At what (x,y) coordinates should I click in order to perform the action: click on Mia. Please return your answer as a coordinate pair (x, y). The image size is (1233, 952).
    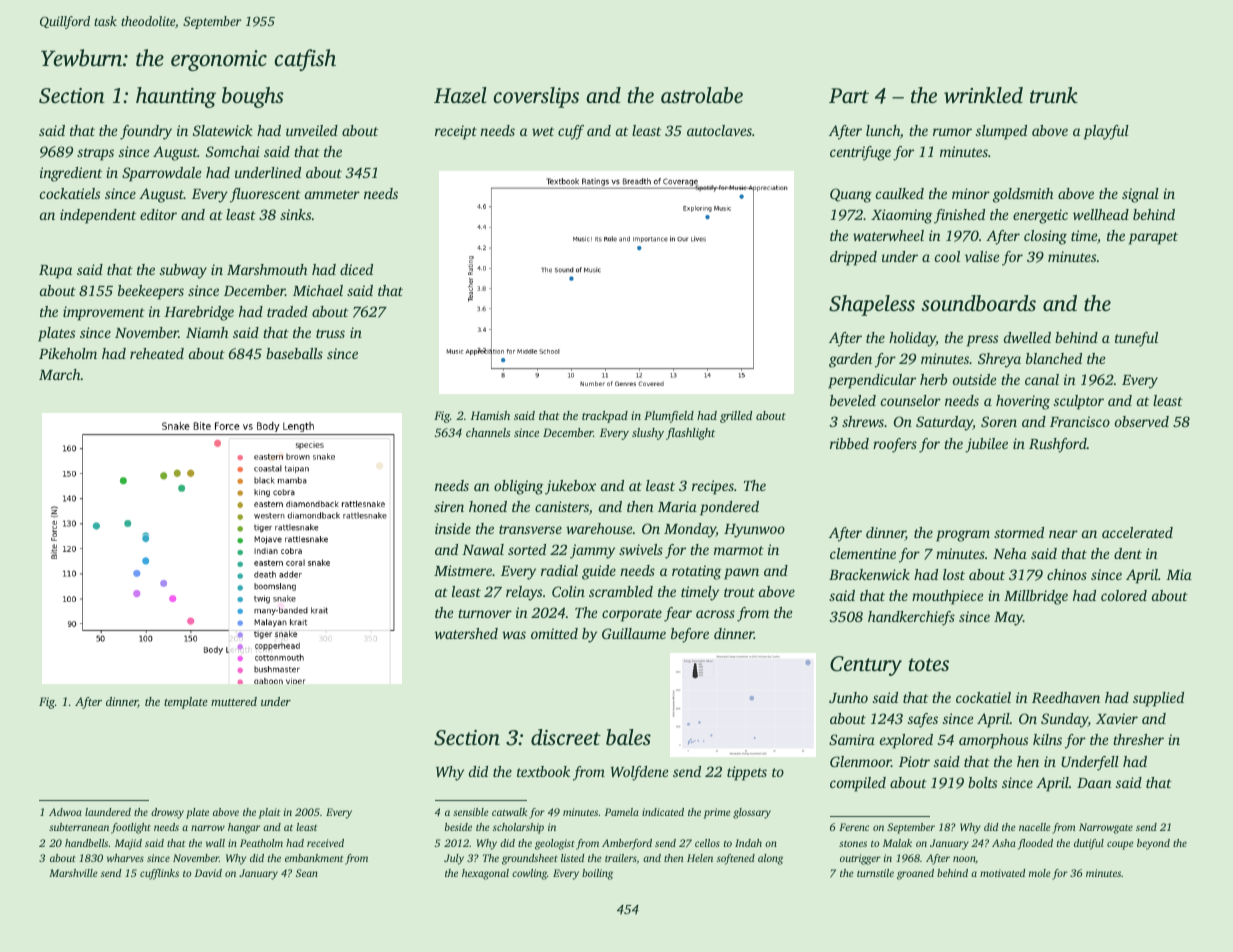
    Looking at the image, I should click on (1179, 574).
